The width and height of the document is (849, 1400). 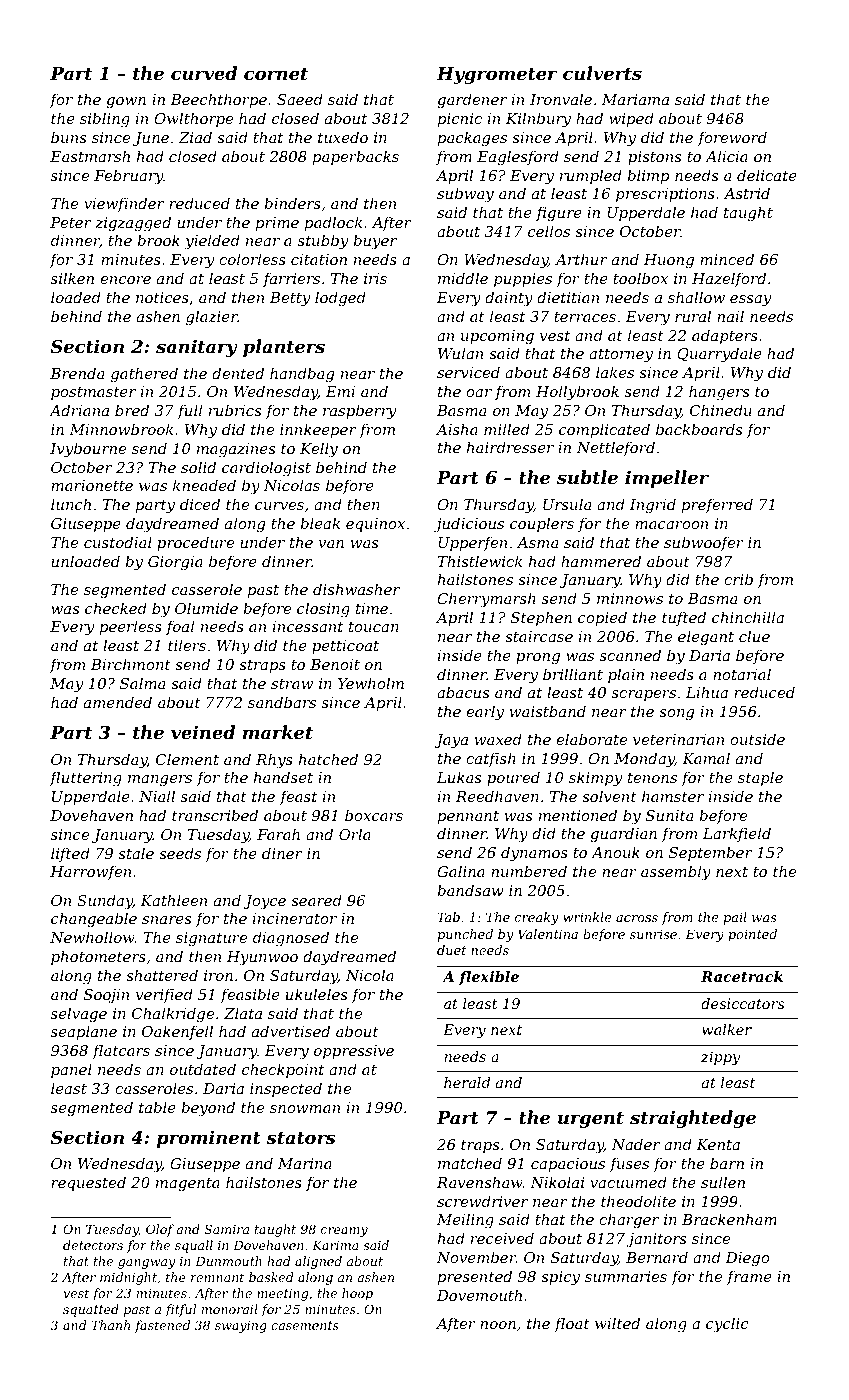 What do you see at coordinates (70, 222) in the document?
I see `Peter` at bounding box center [70, 222].
